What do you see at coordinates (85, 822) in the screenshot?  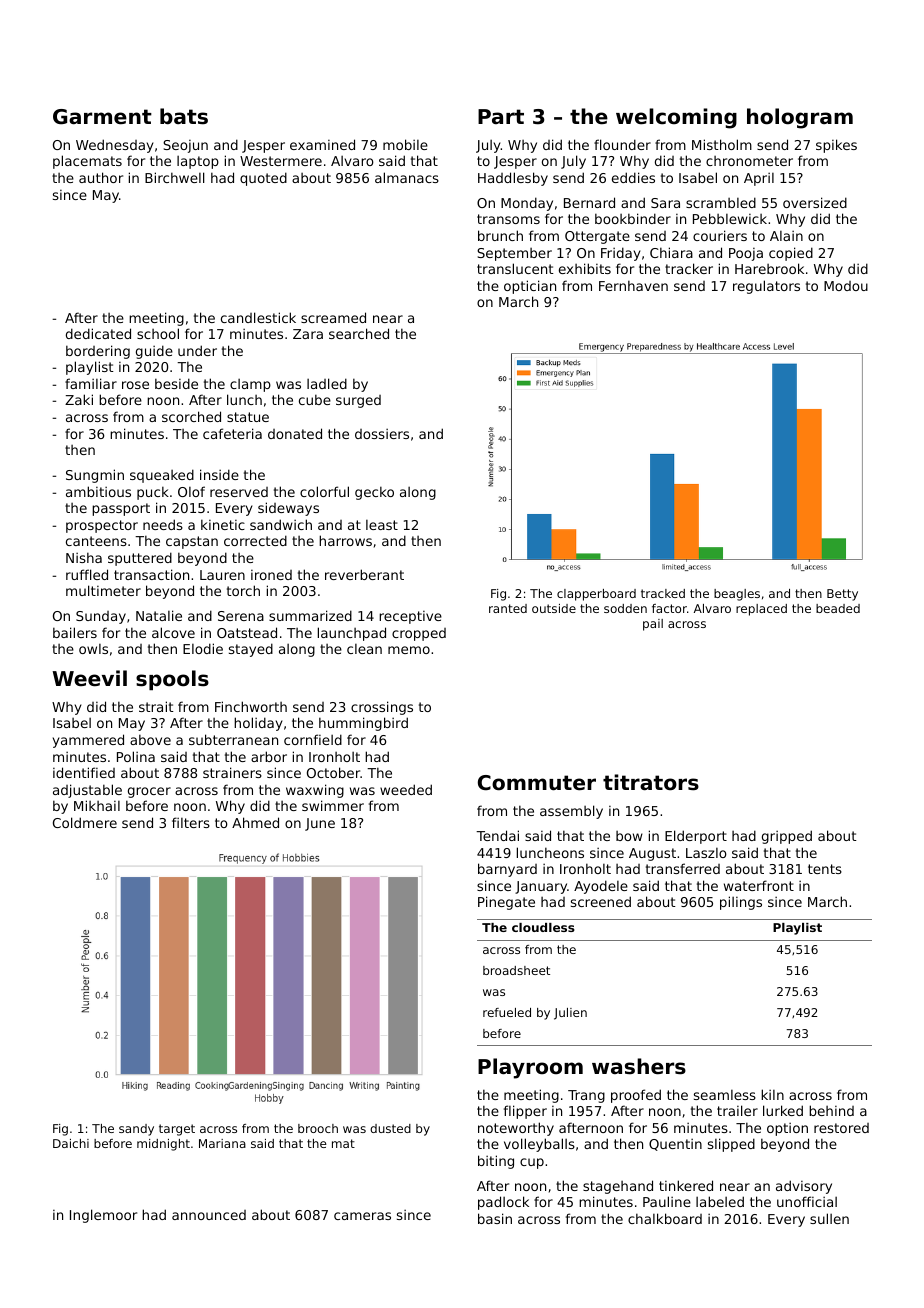 I see `Coldmere` at bounding box center [85, 822].
